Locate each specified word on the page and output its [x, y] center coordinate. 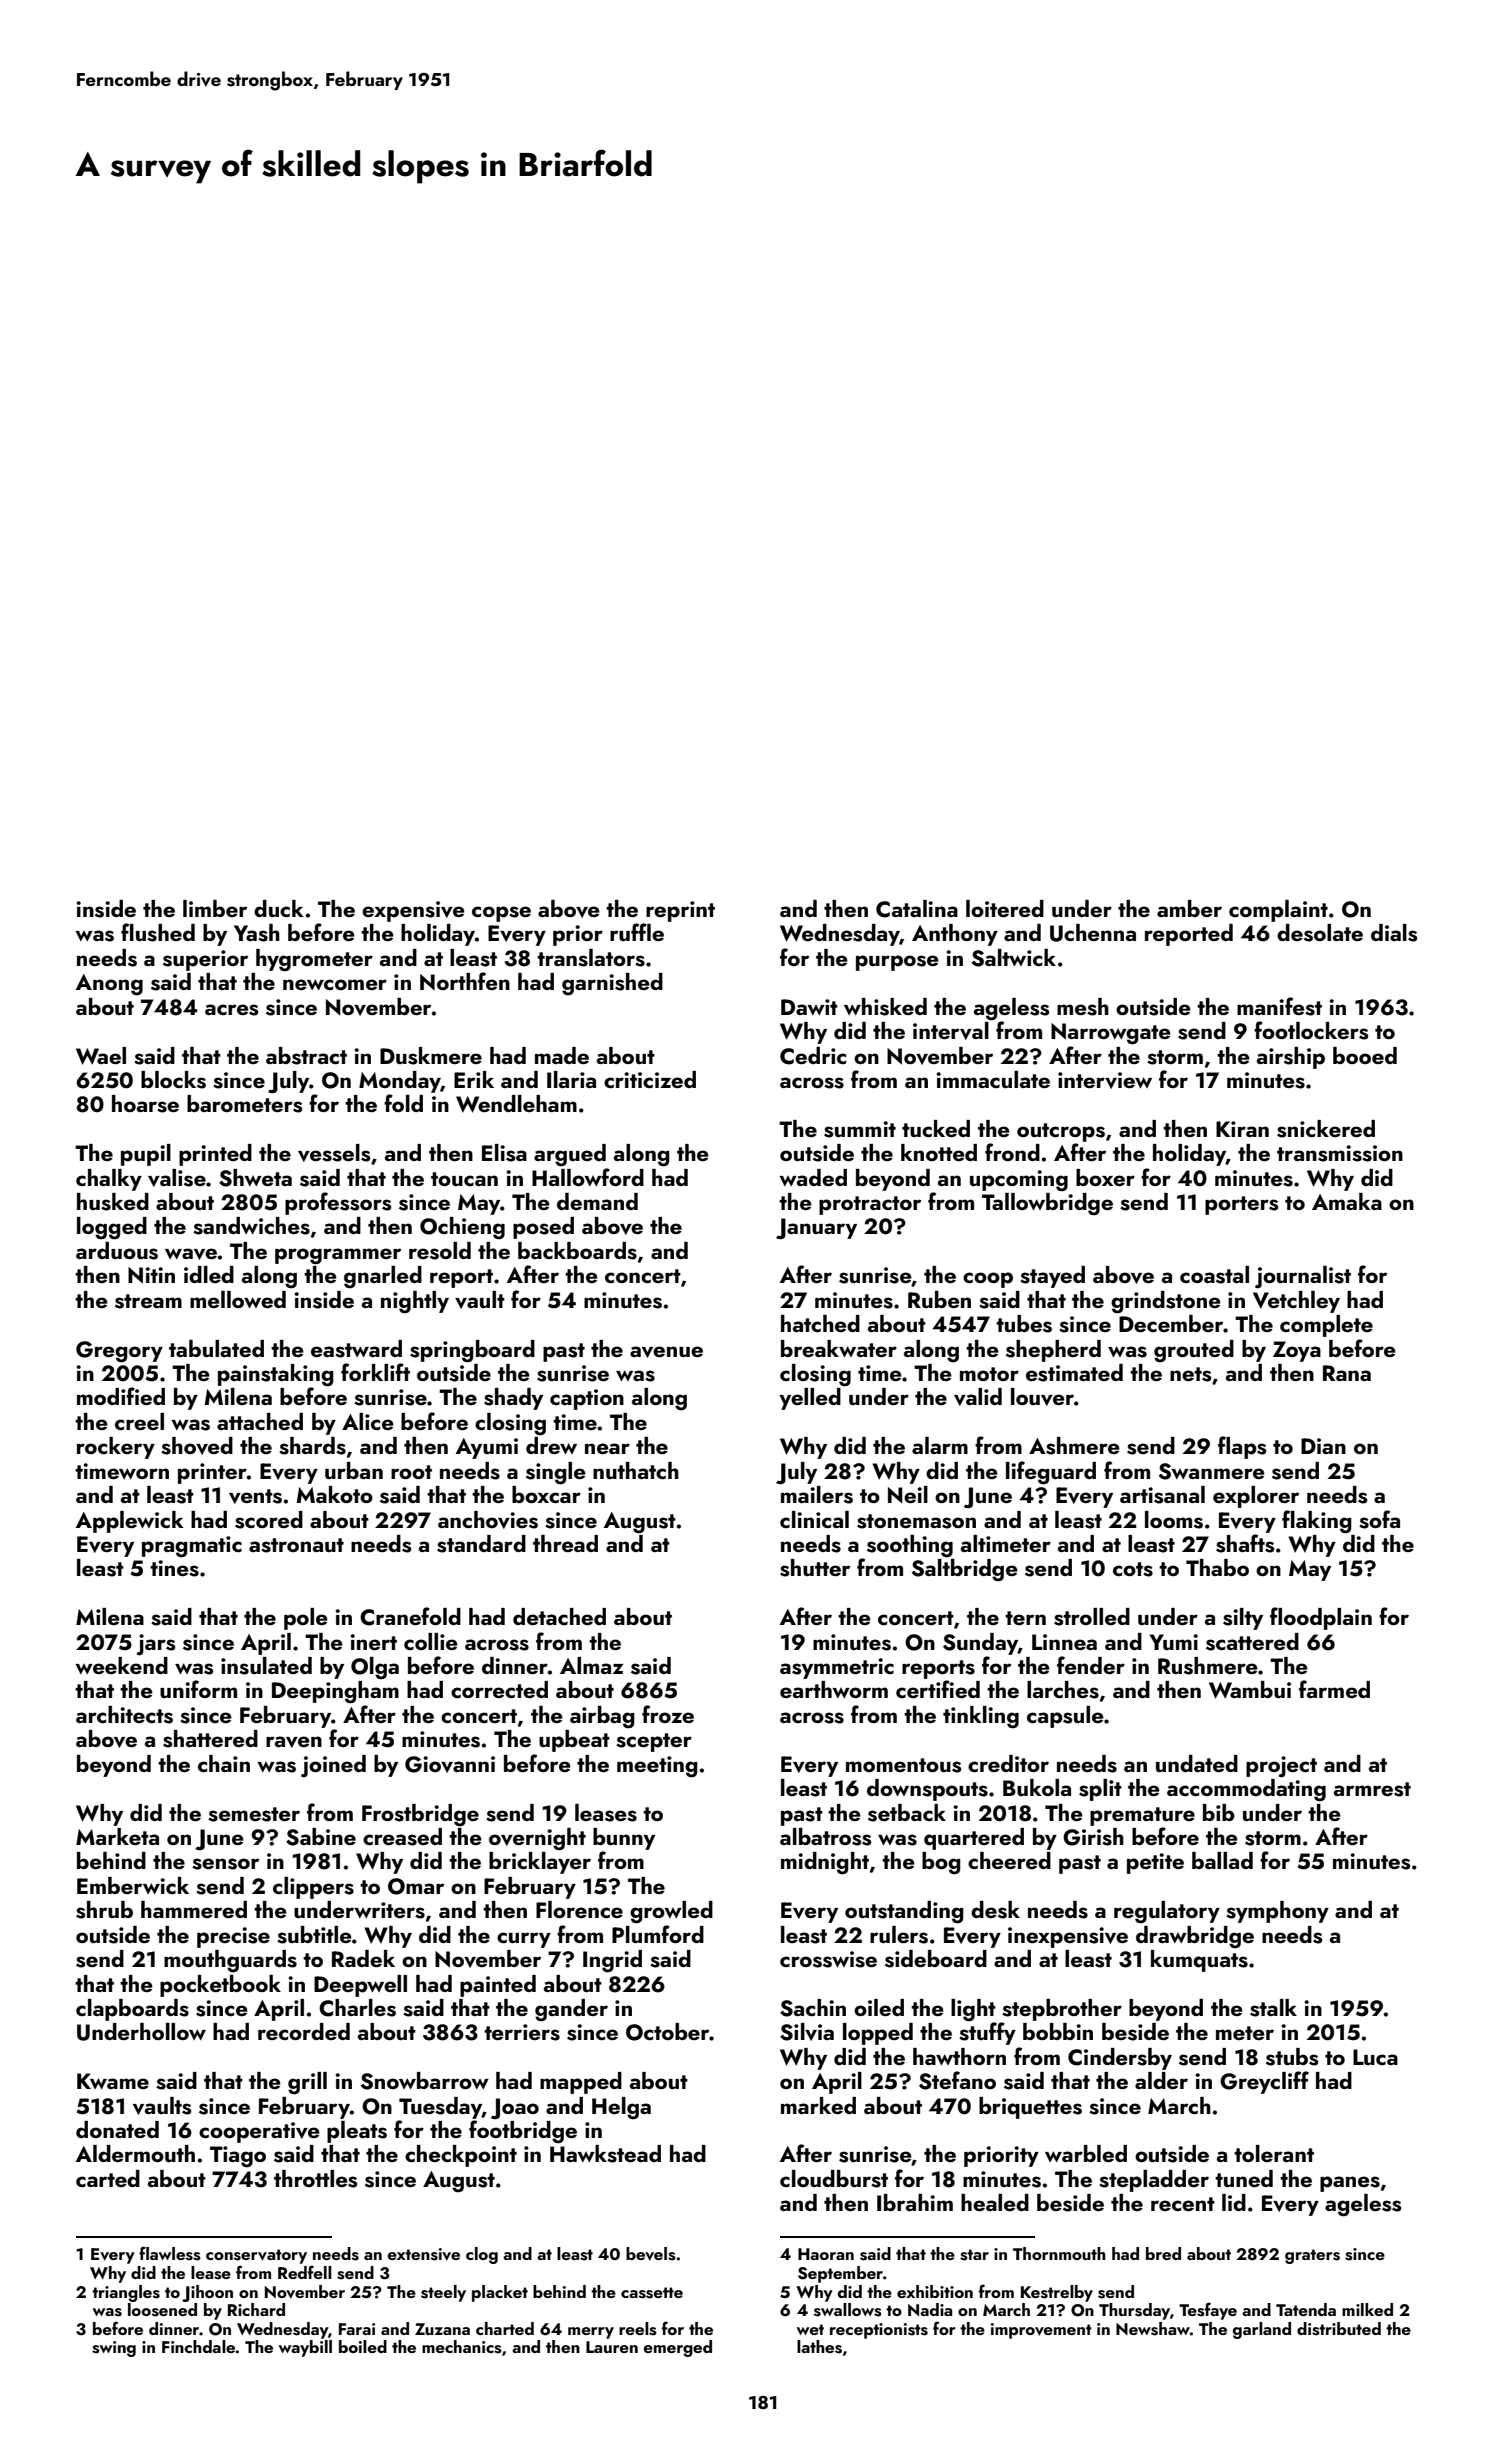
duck [279, 908]
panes [1350, 2184]
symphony [1277, 1912]
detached [559, 1616]
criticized [650, 1079]
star [974, 2255]
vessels [334, 1153]
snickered [1326, 1129]
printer [212, 1473]
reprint [680, 911]
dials [1394, 933]
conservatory [256, 2256]
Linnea [1064, 1642]
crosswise [828, 1959]
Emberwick [133, 1885]
